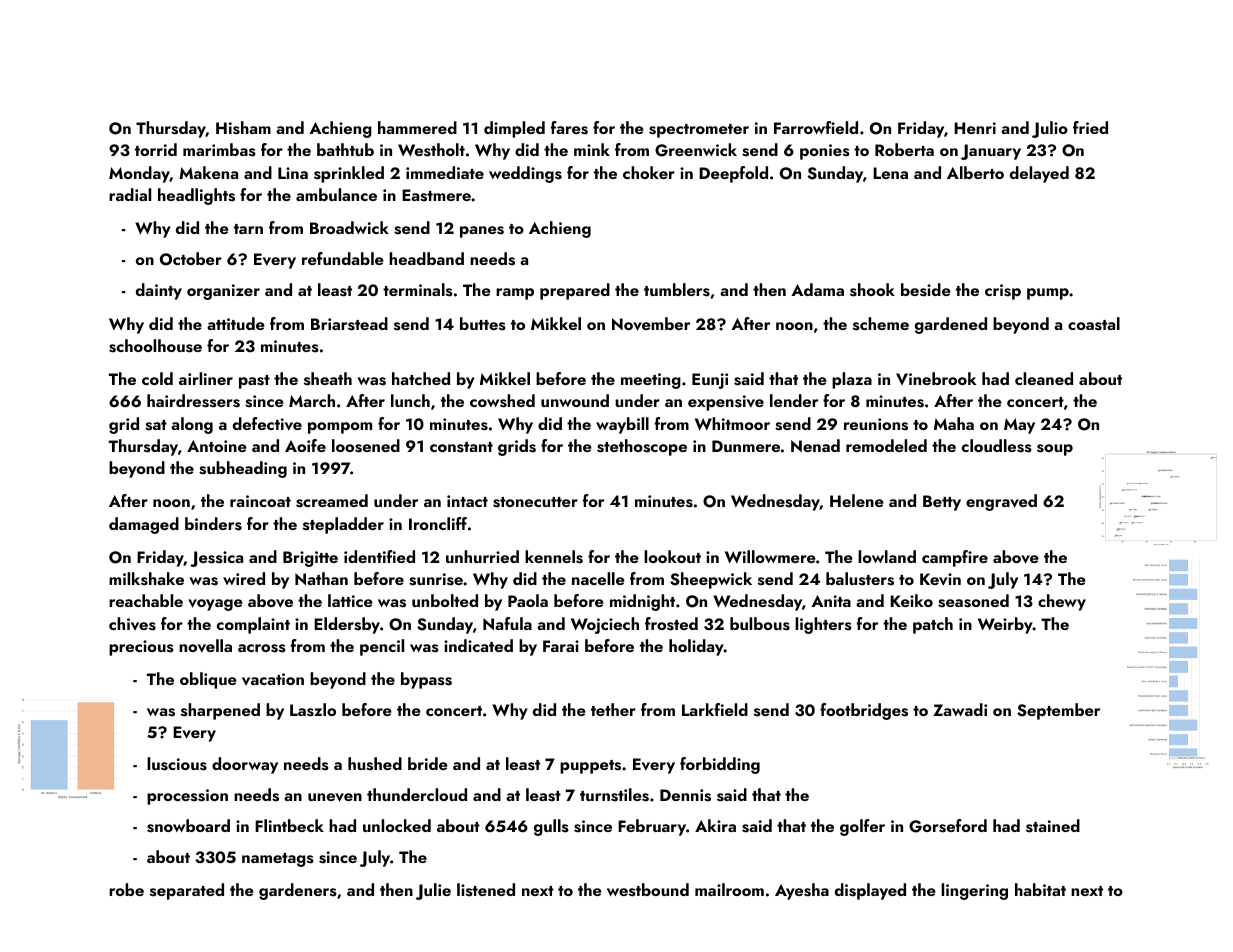  Describe the element at coordinates (507, 623) in the screenshot. I see `Nafula` at that location.
